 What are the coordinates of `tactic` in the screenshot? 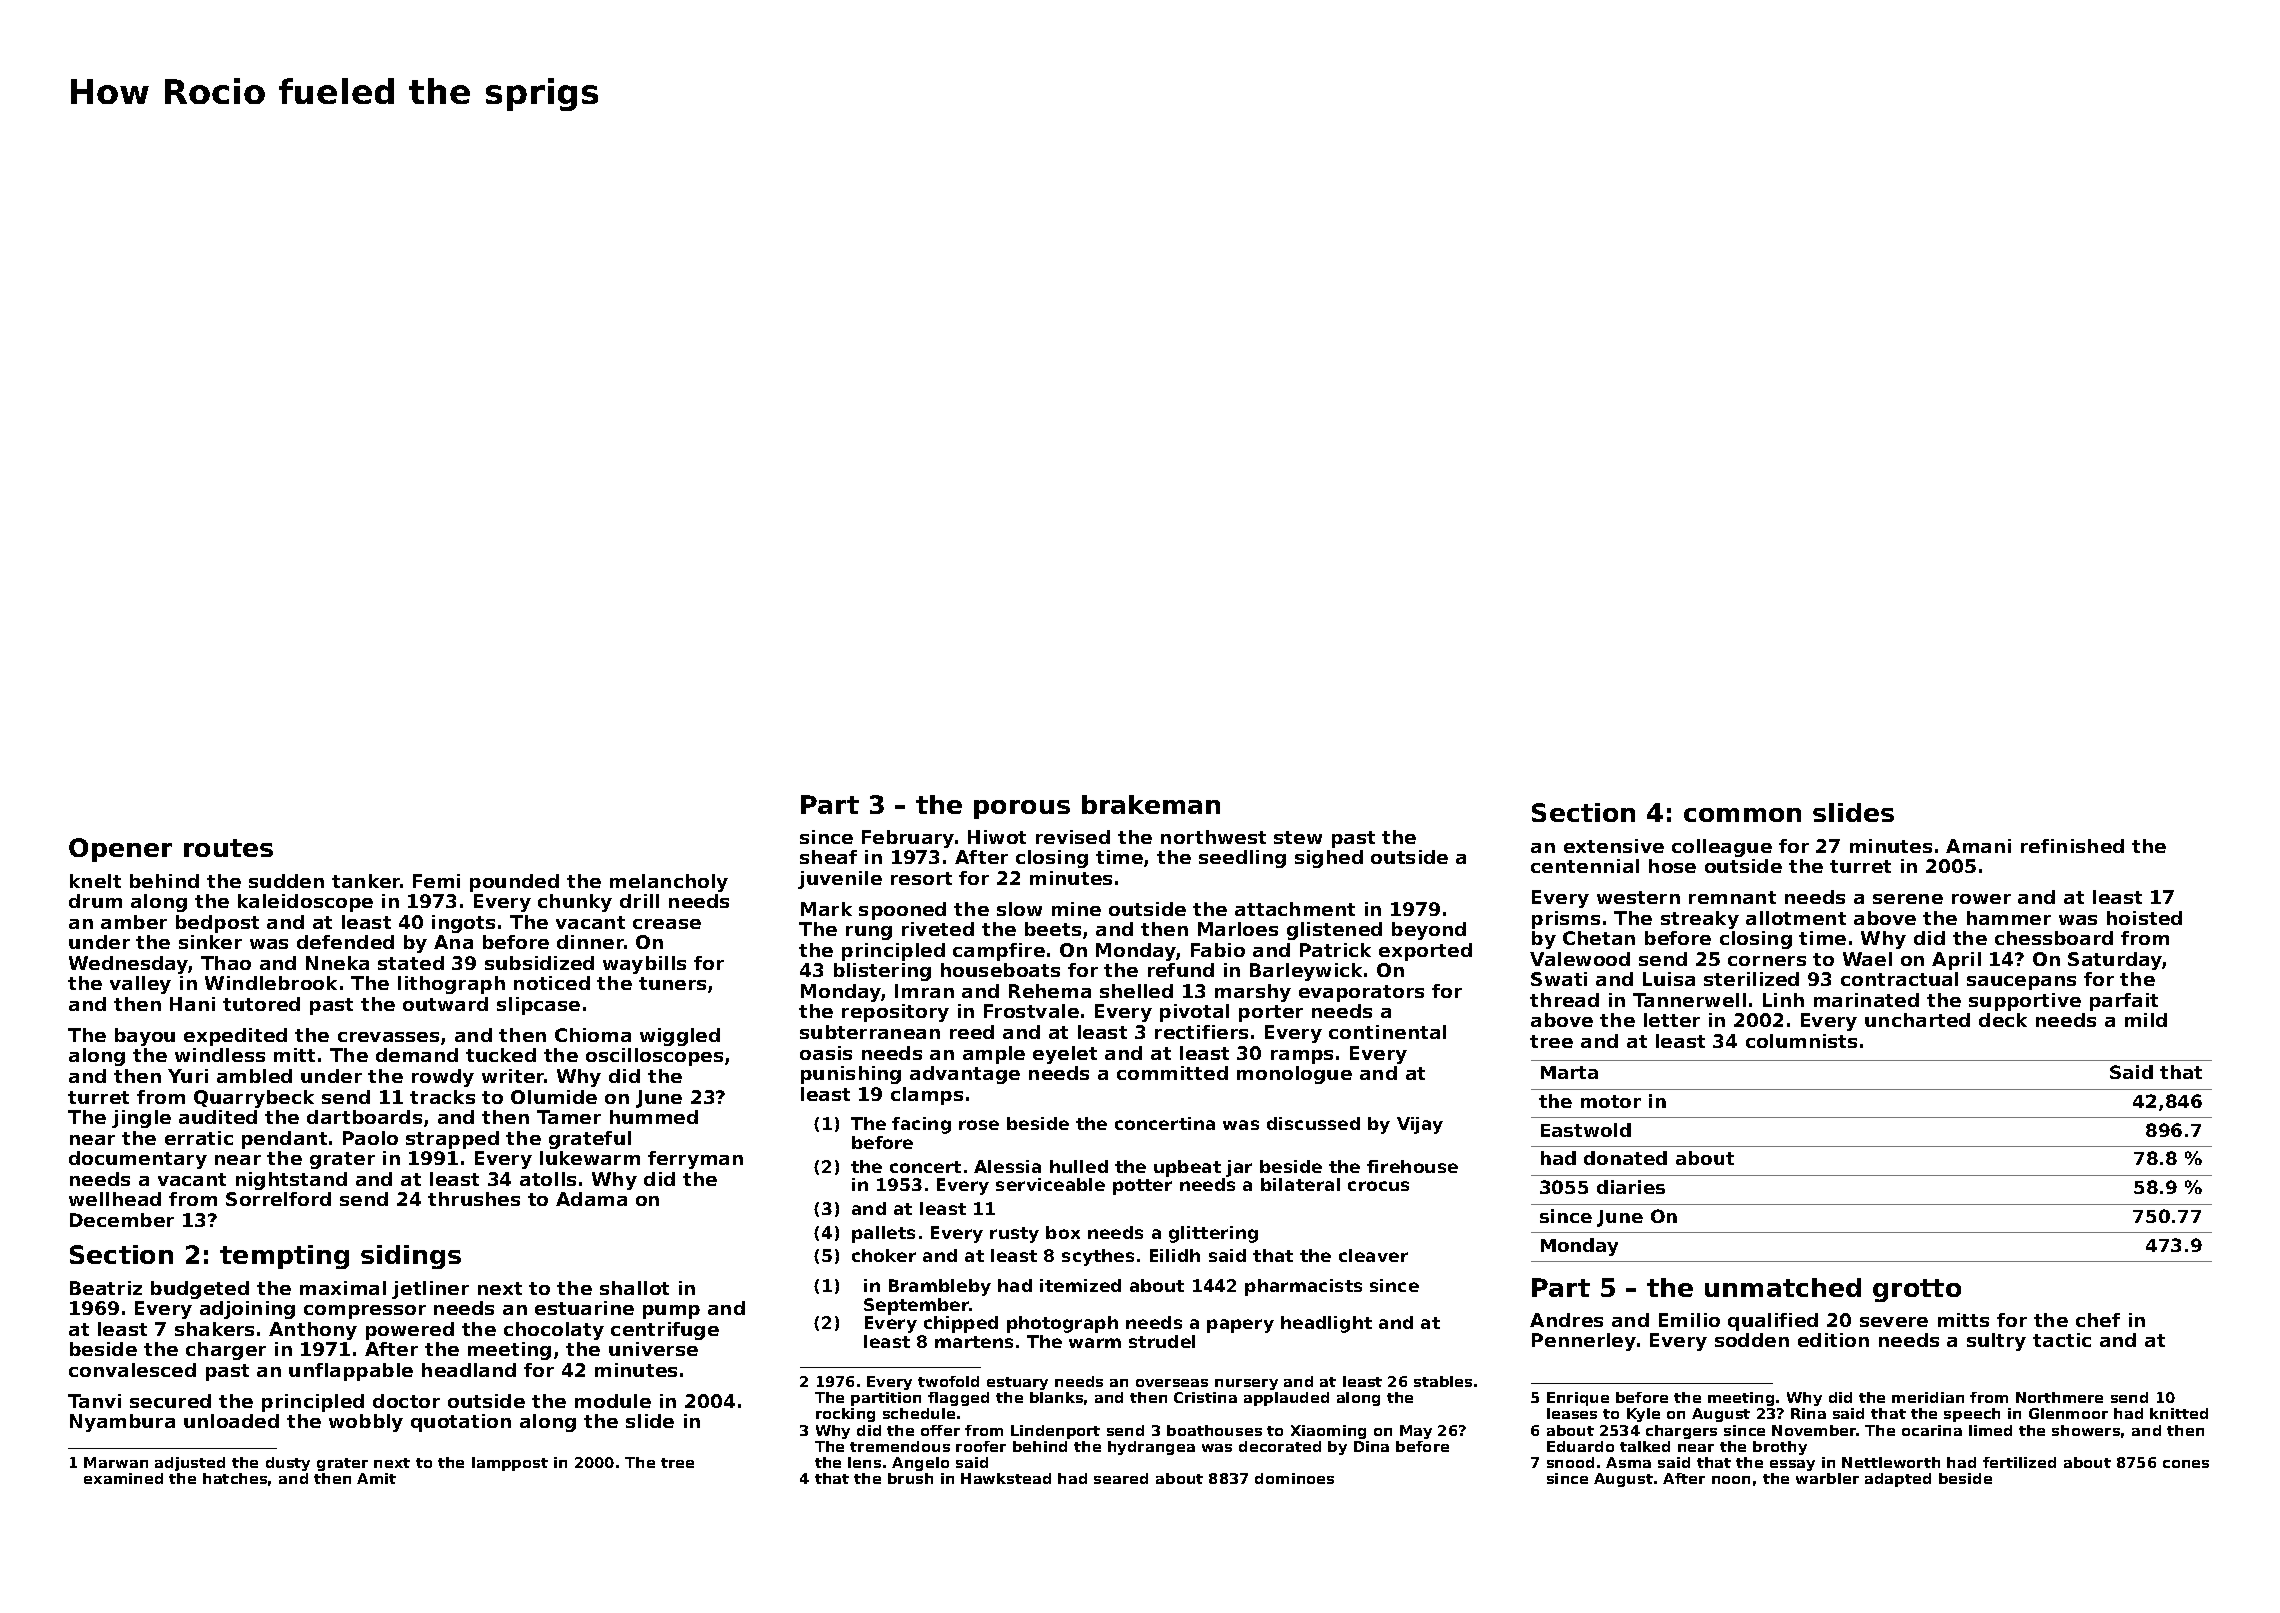 It's located at (2062, 1340).
